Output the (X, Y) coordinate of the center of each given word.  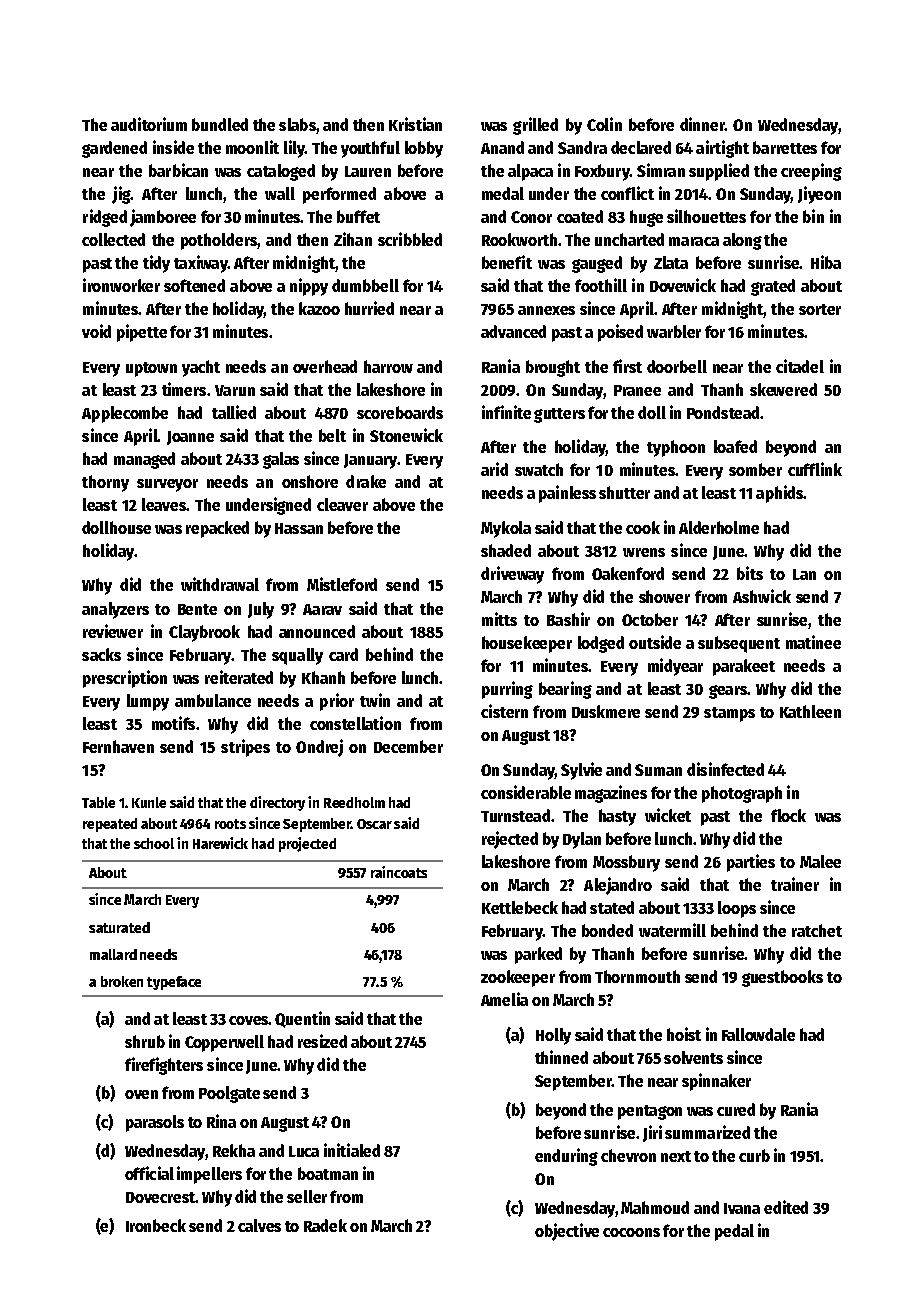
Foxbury (602, 172)
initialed (352, 1150)
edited (786, 1207)
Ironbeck (156, 1225)
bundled (220, 124)
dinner (702, 124)
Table (98, 802)
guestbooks (782, 978)
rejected (510, 840)
